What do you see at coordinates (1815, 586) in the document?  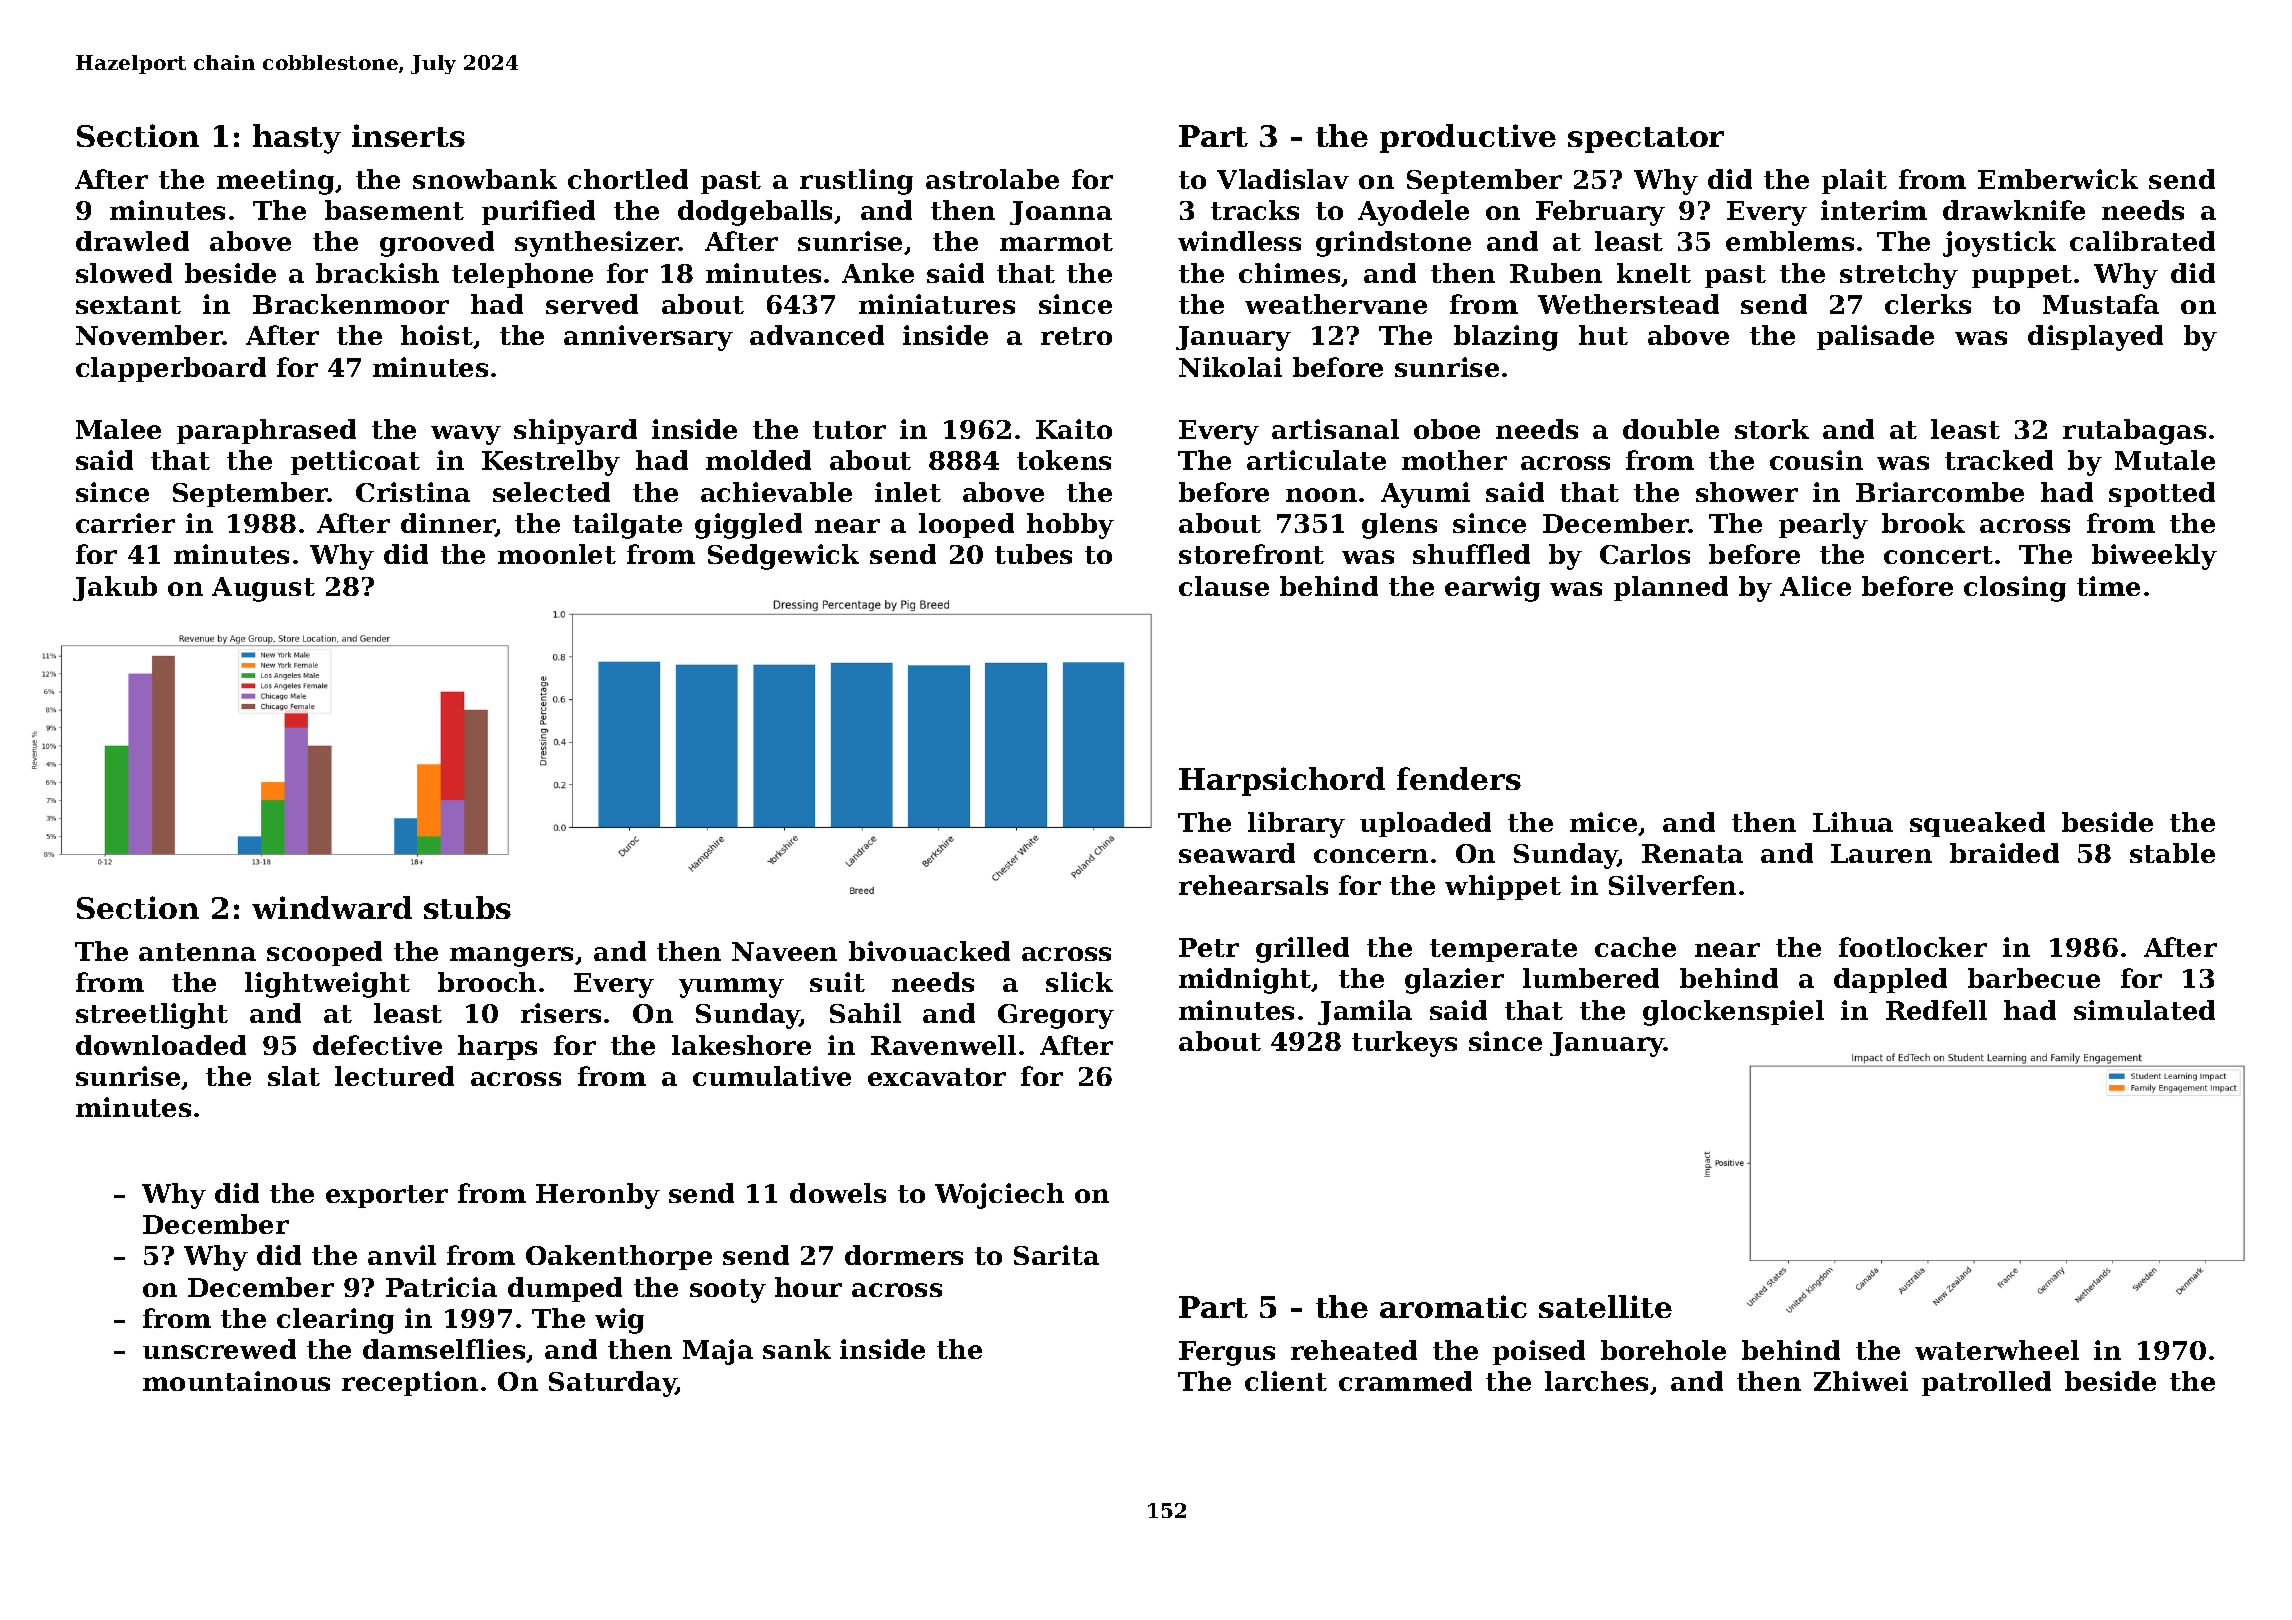 I see `Alice` at bounding box center [1815, 586].
